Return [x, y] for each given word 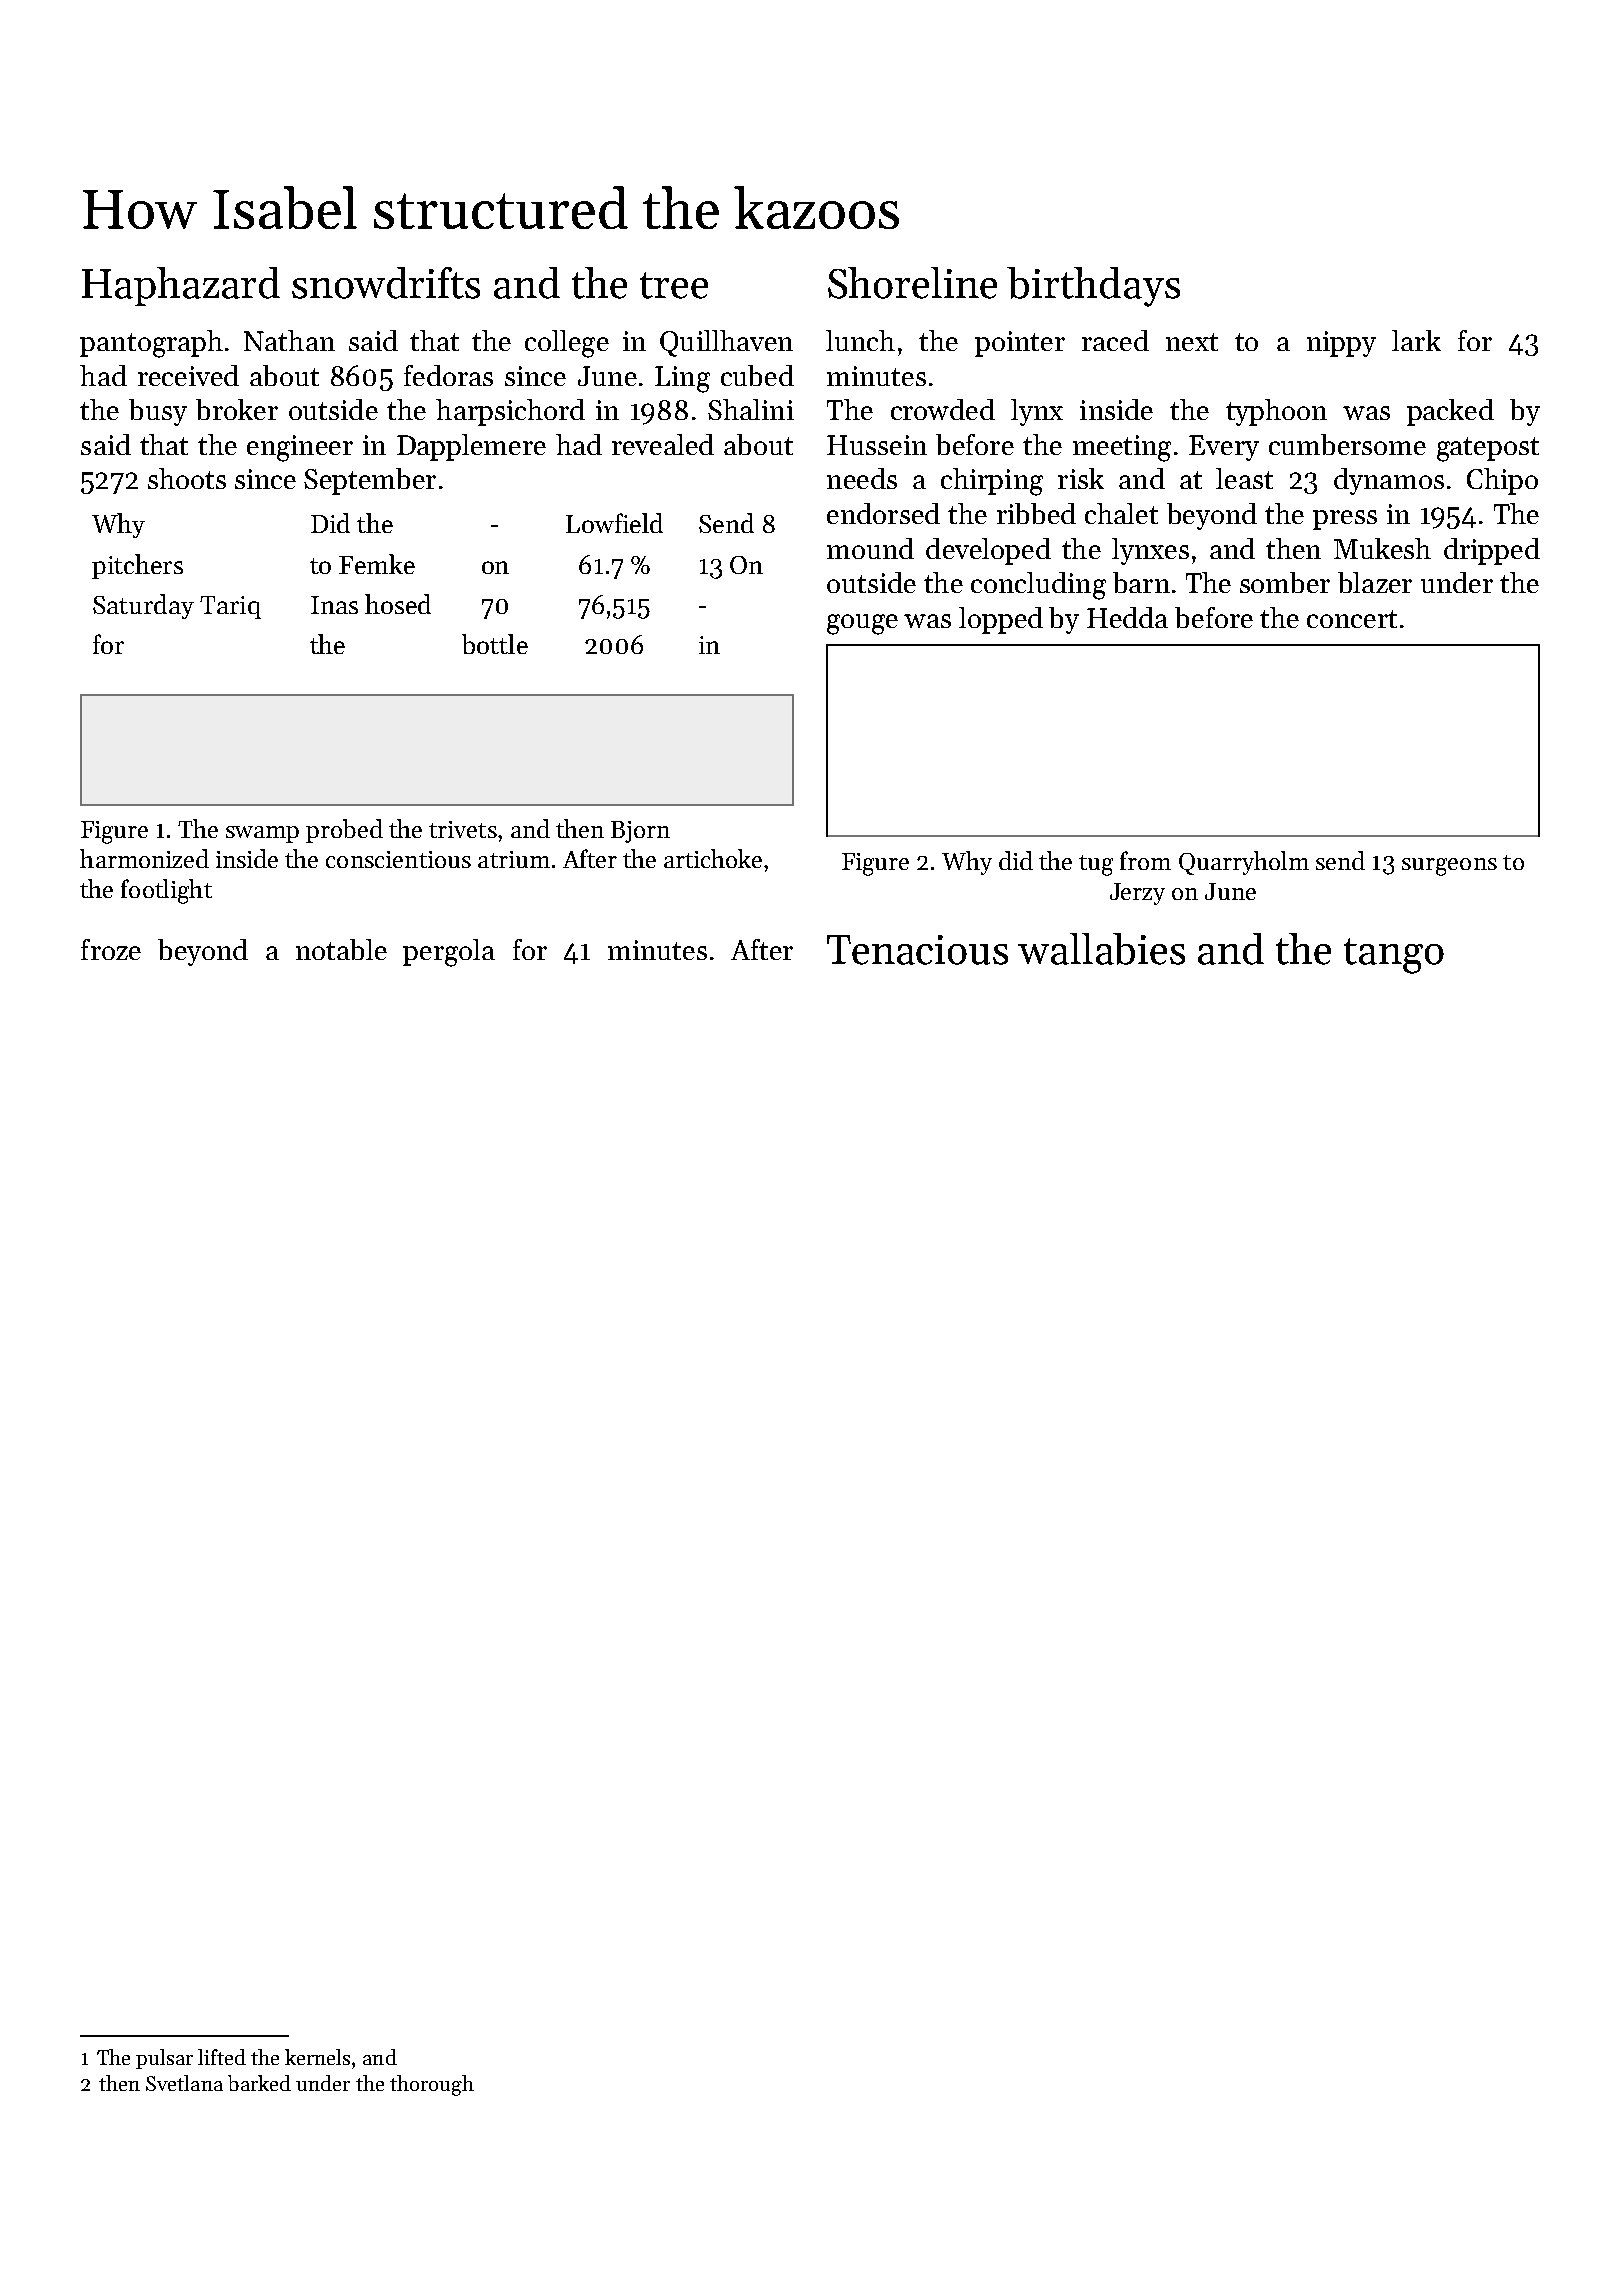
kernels [317, 2057]
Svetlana [184, 2083]
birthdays [1093, 287]
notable [341, 949]
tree [674, 285]
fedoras [448, 375]
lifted [222, 2057]
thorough [432, 2085]
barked [259, 2083]
